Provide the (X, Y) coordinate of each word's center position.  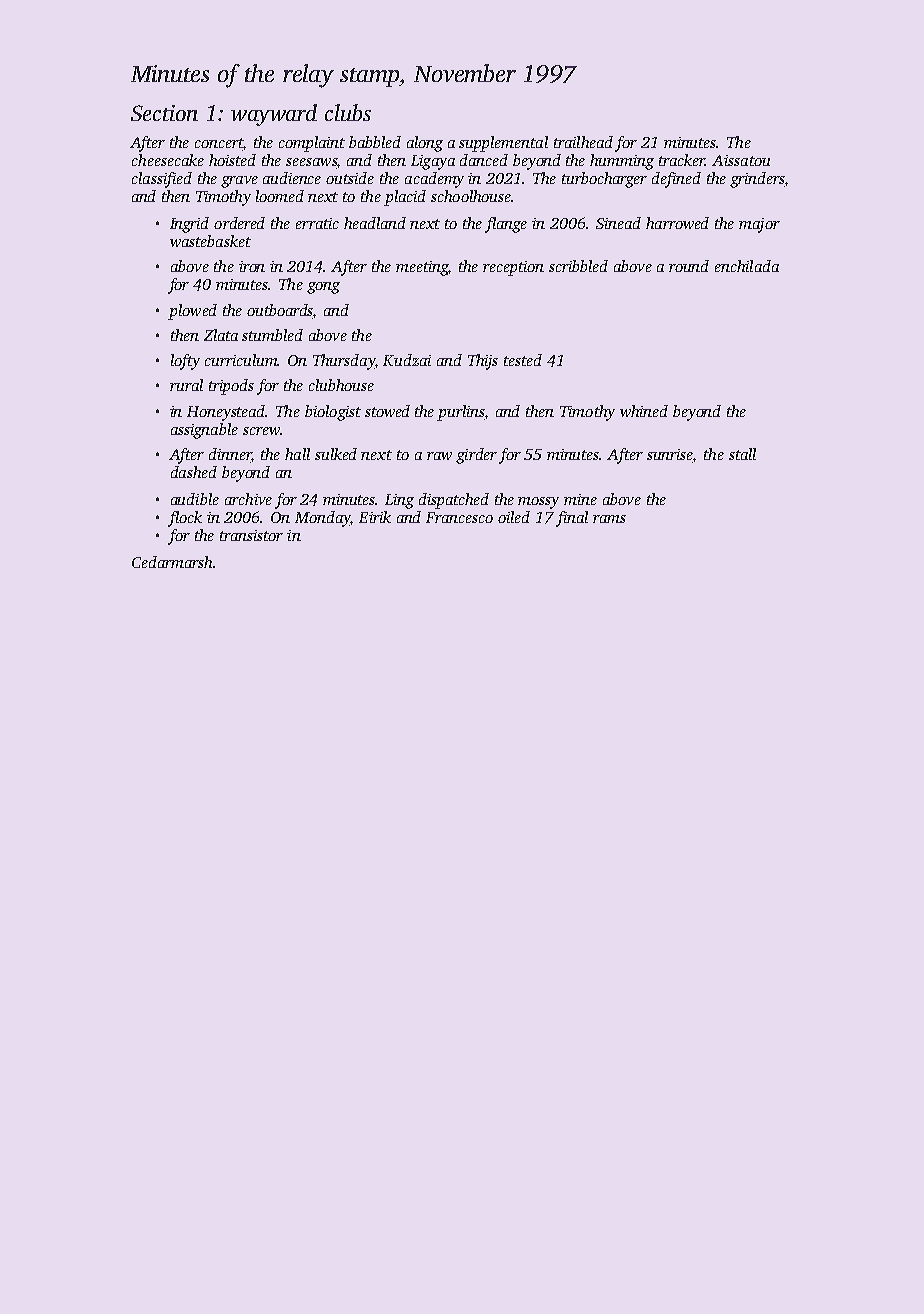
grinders (757, 180)
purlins (461, 413)
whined (644, 411)
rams (609, 519)
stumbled (272, 335)
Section (164, 113)
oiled (514, 517)
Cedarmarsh (172, 562)
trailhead (583, 142)
